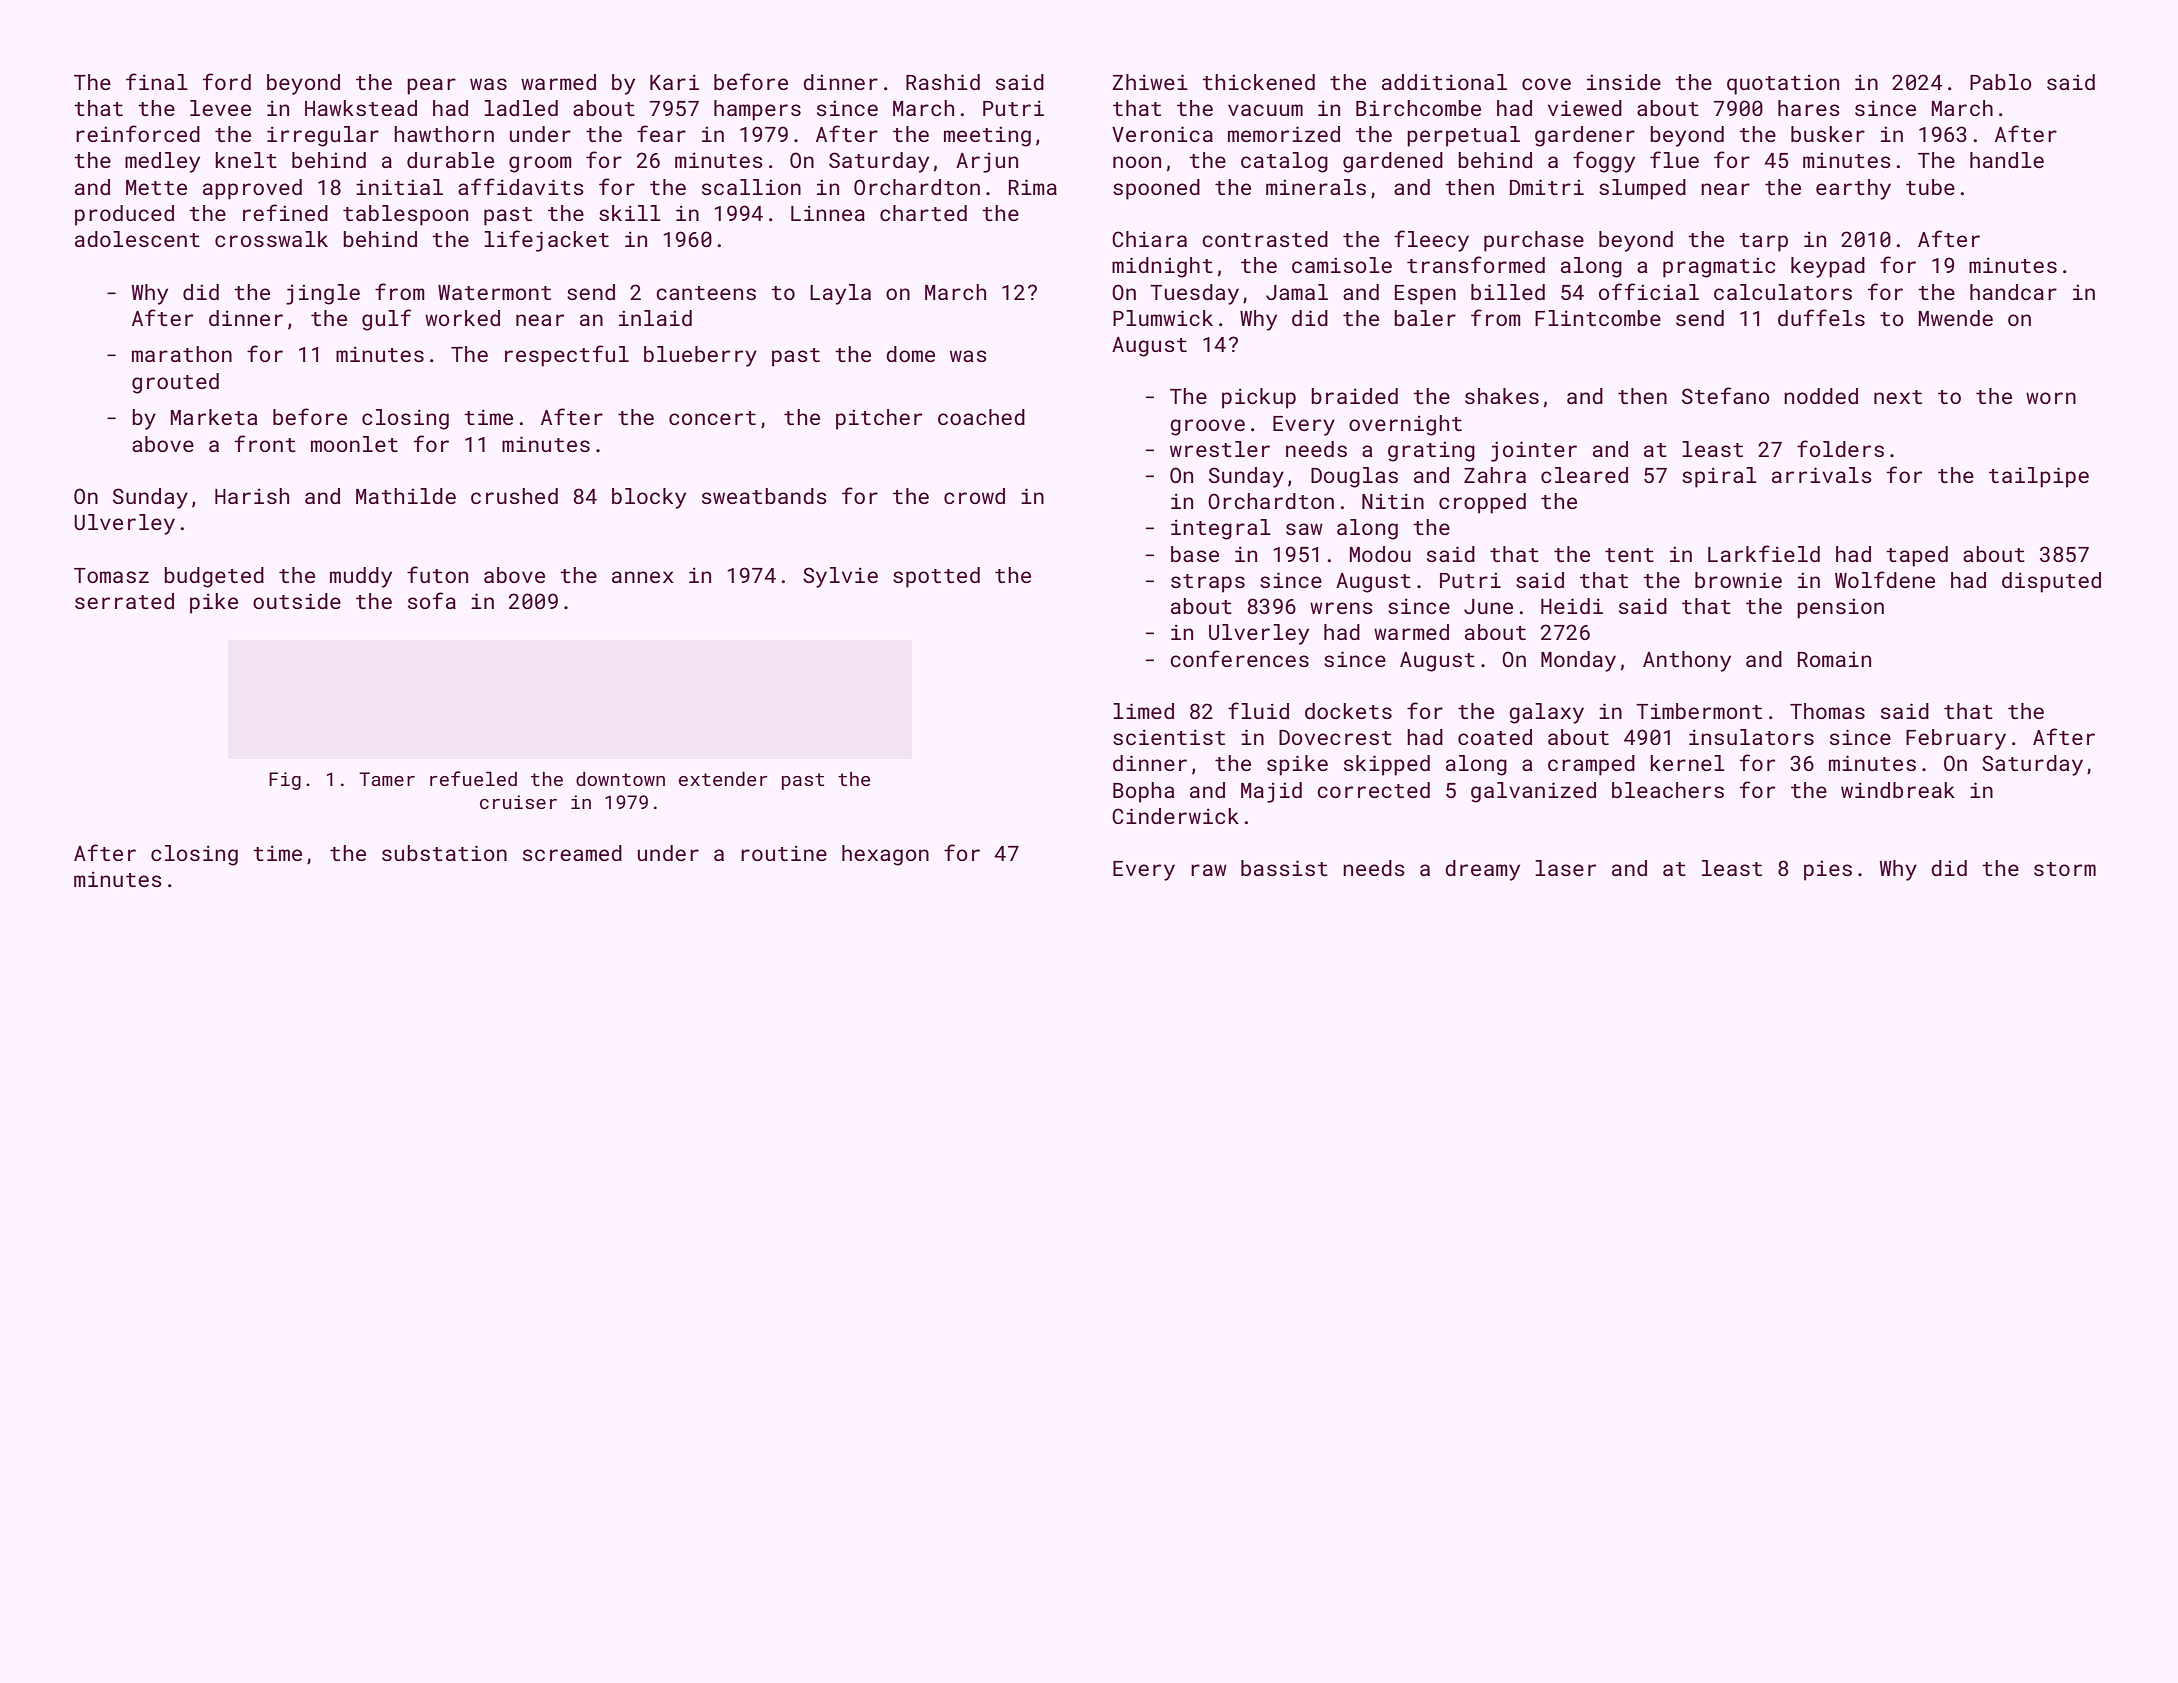 The height and width of the screenshot is (1683, 2178). I want to click on Modou, so click(1380, 554).
